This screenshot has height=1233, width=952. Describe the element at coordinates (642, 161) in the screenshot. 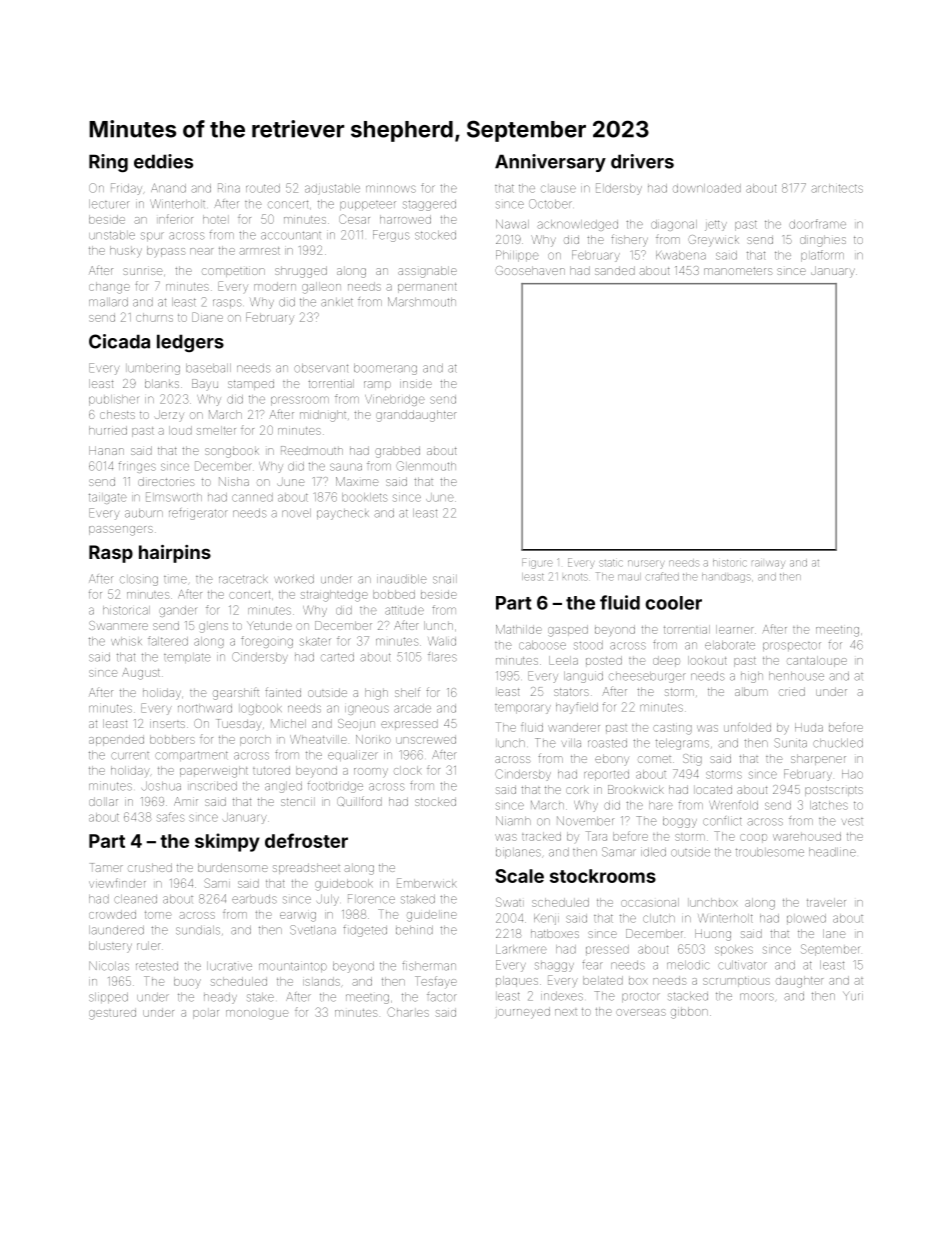

I see `drivers` at that location.
